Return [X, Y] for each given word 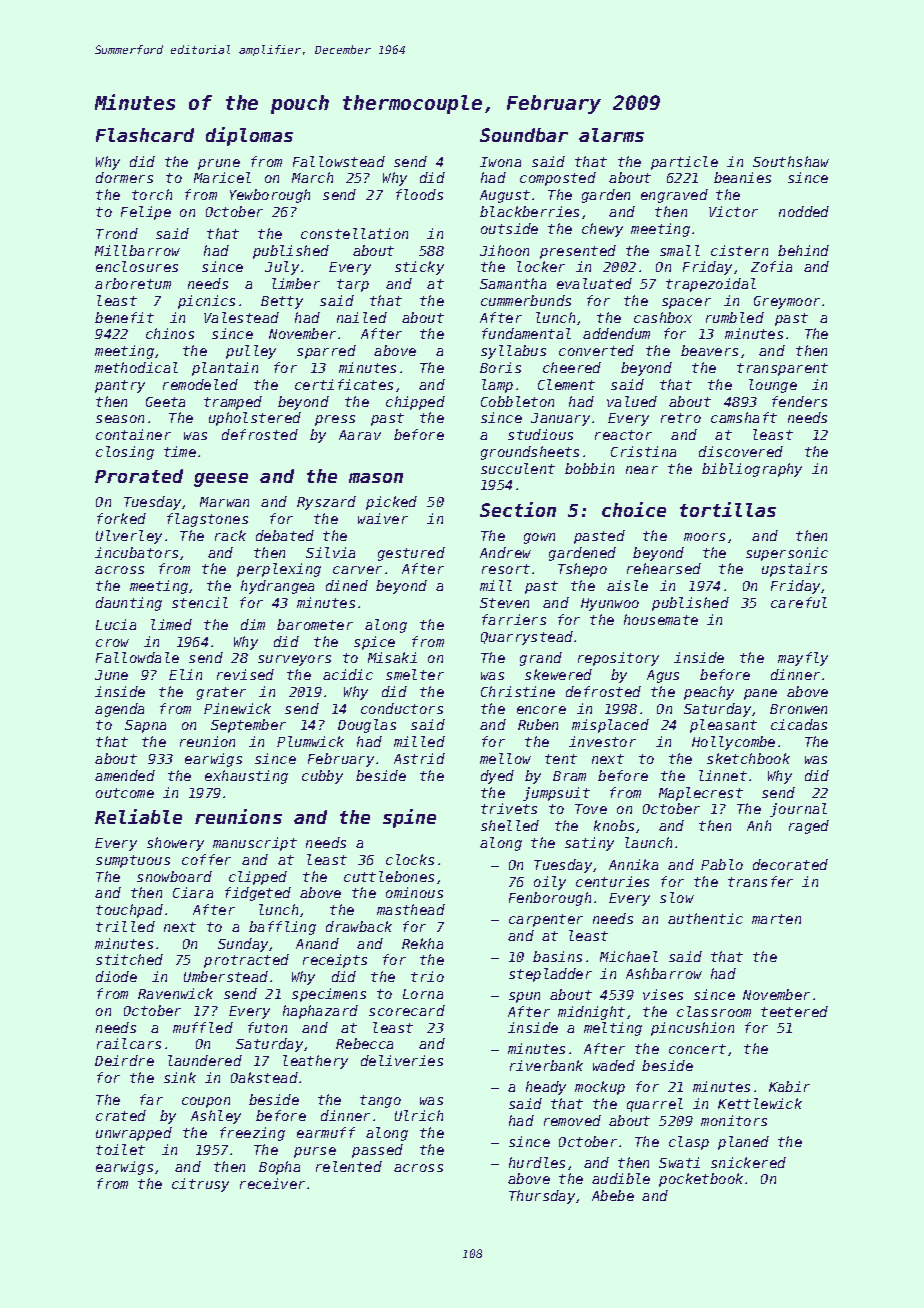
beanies [742, 177]
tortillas [728, 509]
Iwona [500, 162]
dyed [497, 777]
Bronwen [798, 709]
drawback [359, 926]
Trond [117, 233]
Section [518, 509]
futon [267, 1027]
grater [221, 693]
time [180, 451]
